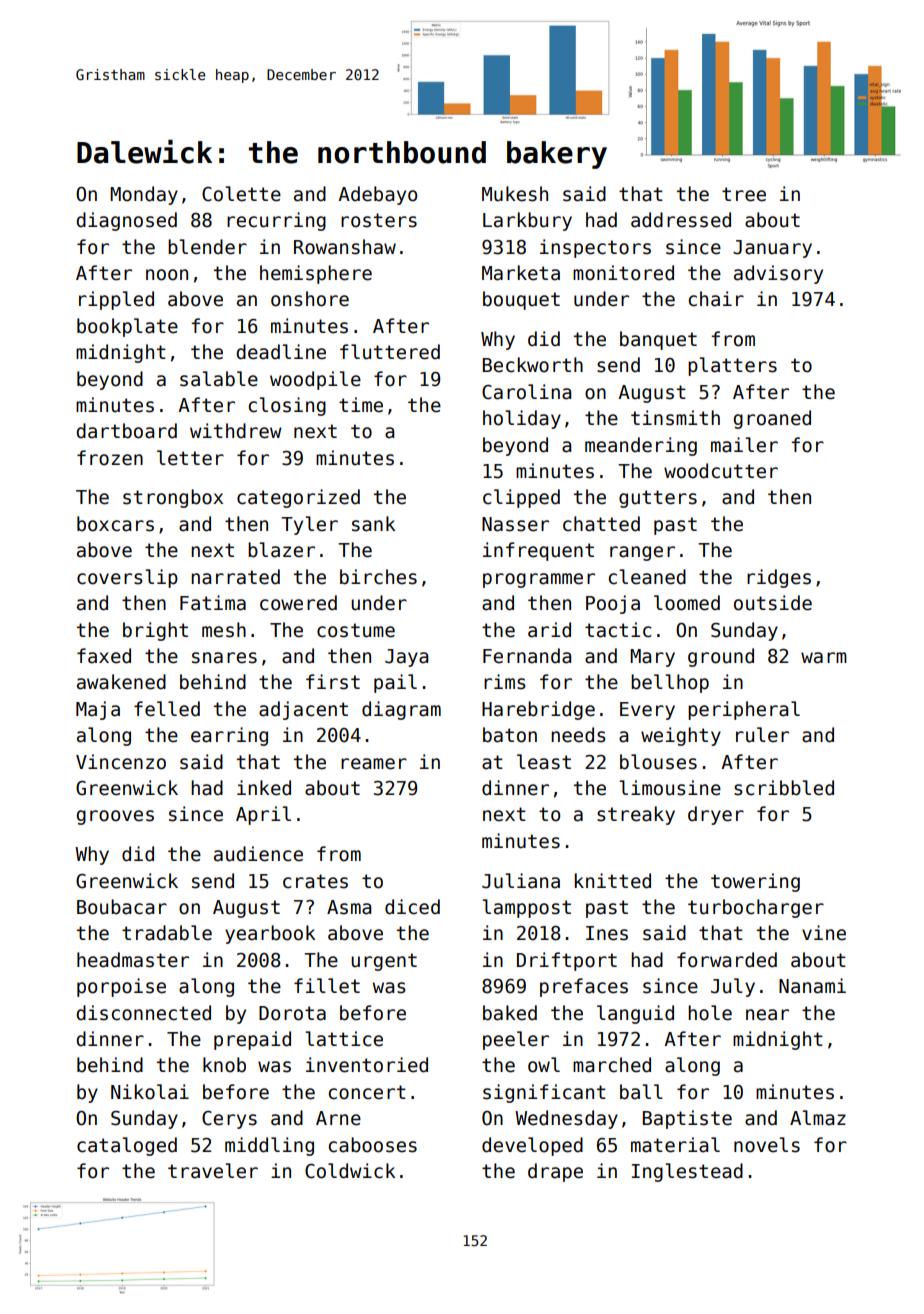 This screenshot has width=924, height=1314. Describe the element at coordinates (167, 933) in the screenshot. I see `tradable` at that location.
